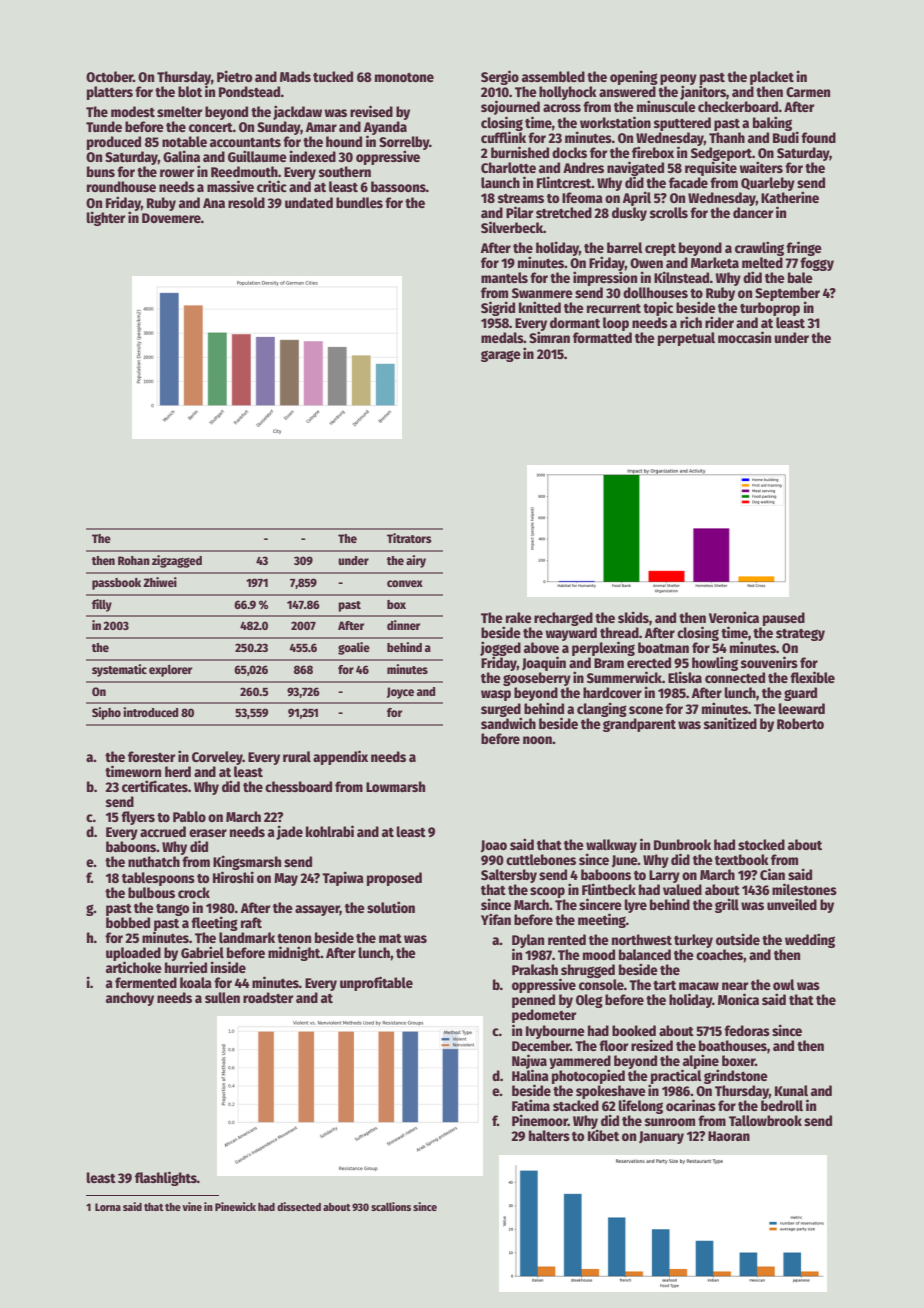 The image size is (924, 1308). Describe the element at coordinates (512, 227) in the screenshot. I see `Silverbeck` at that location.
